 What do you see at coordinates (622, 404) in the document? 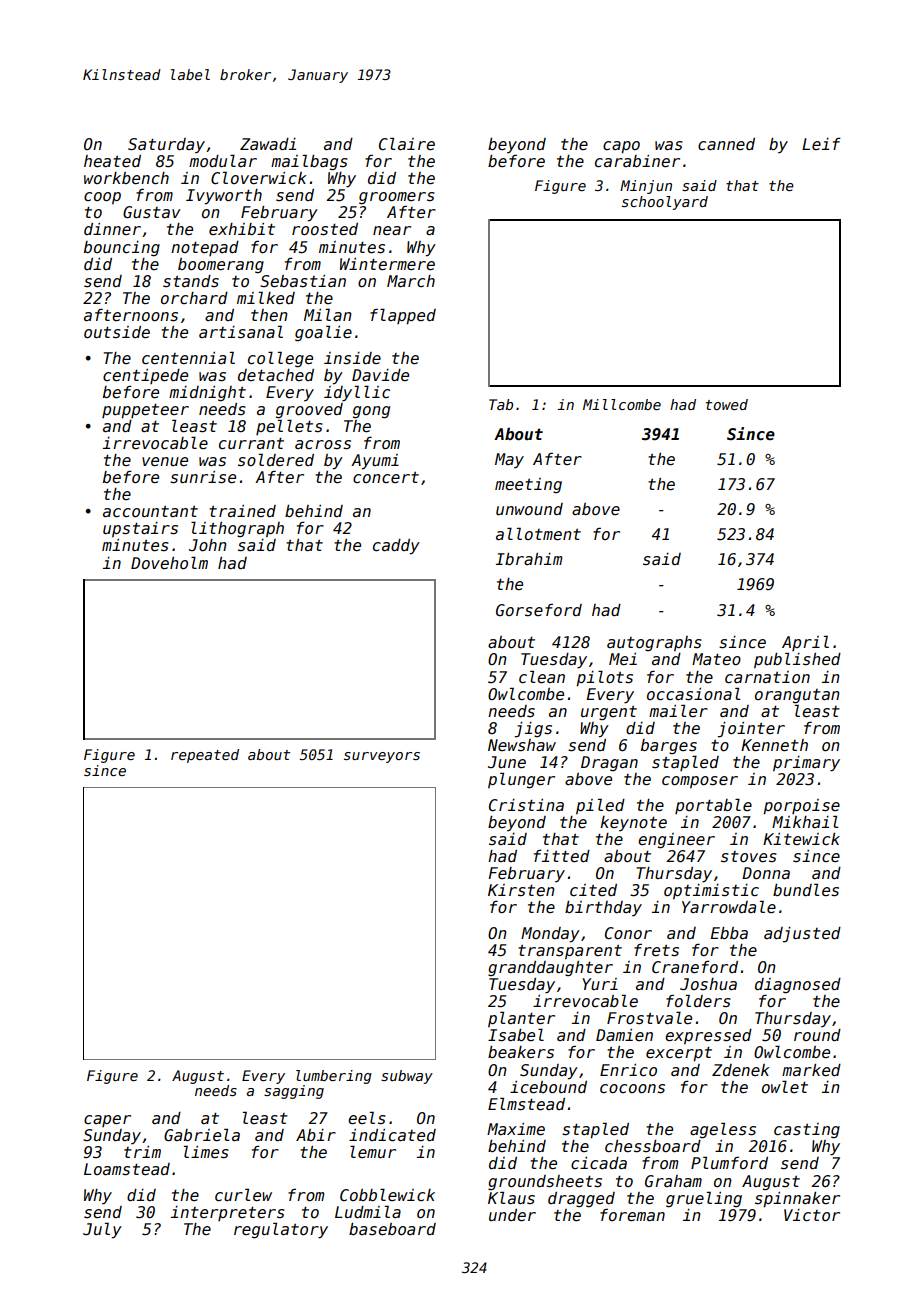
I see `Millcombe` at bounding box center [622, 404].
